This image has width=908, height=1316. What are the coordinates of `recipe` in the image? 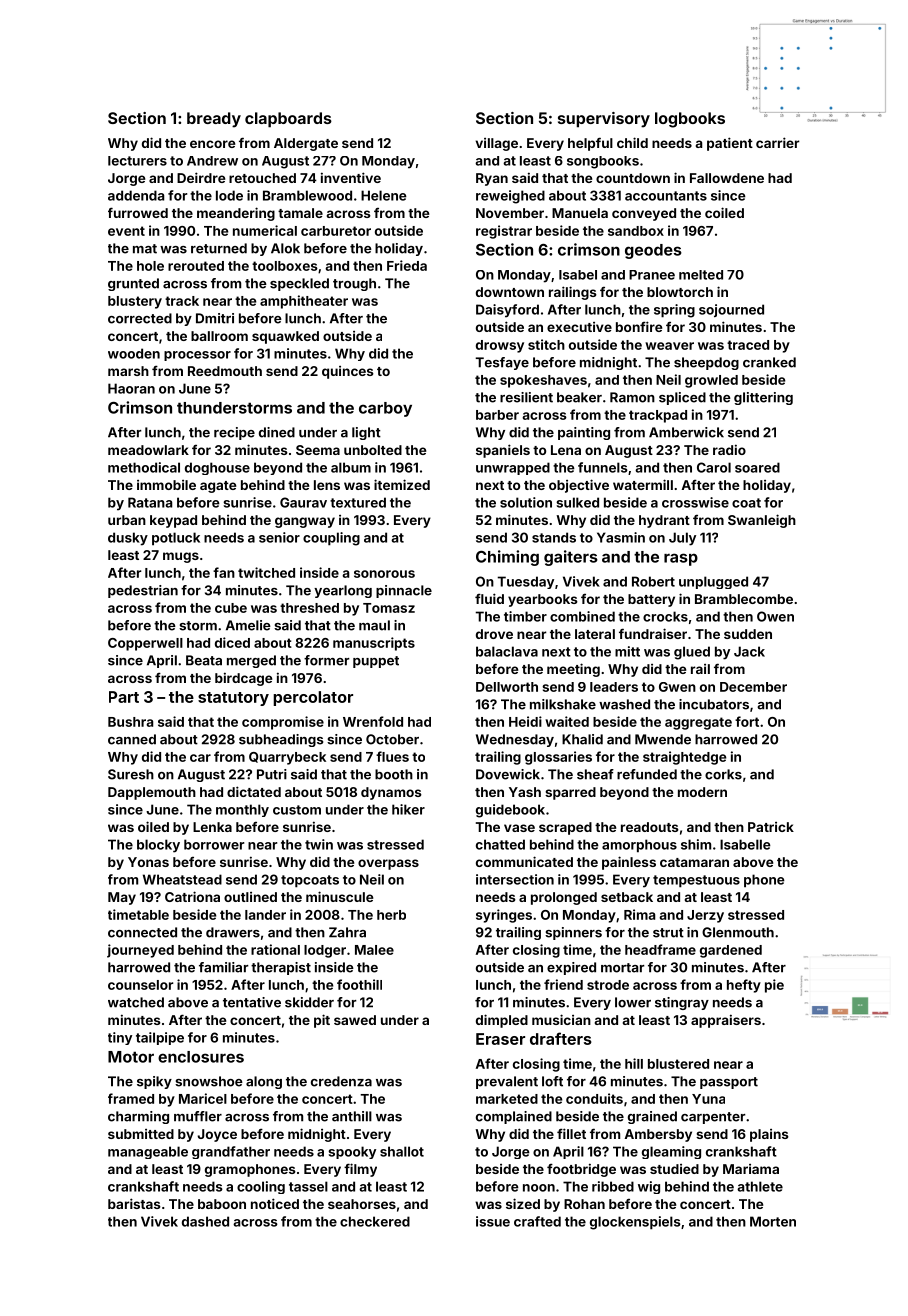 It's located at (234, 433).
